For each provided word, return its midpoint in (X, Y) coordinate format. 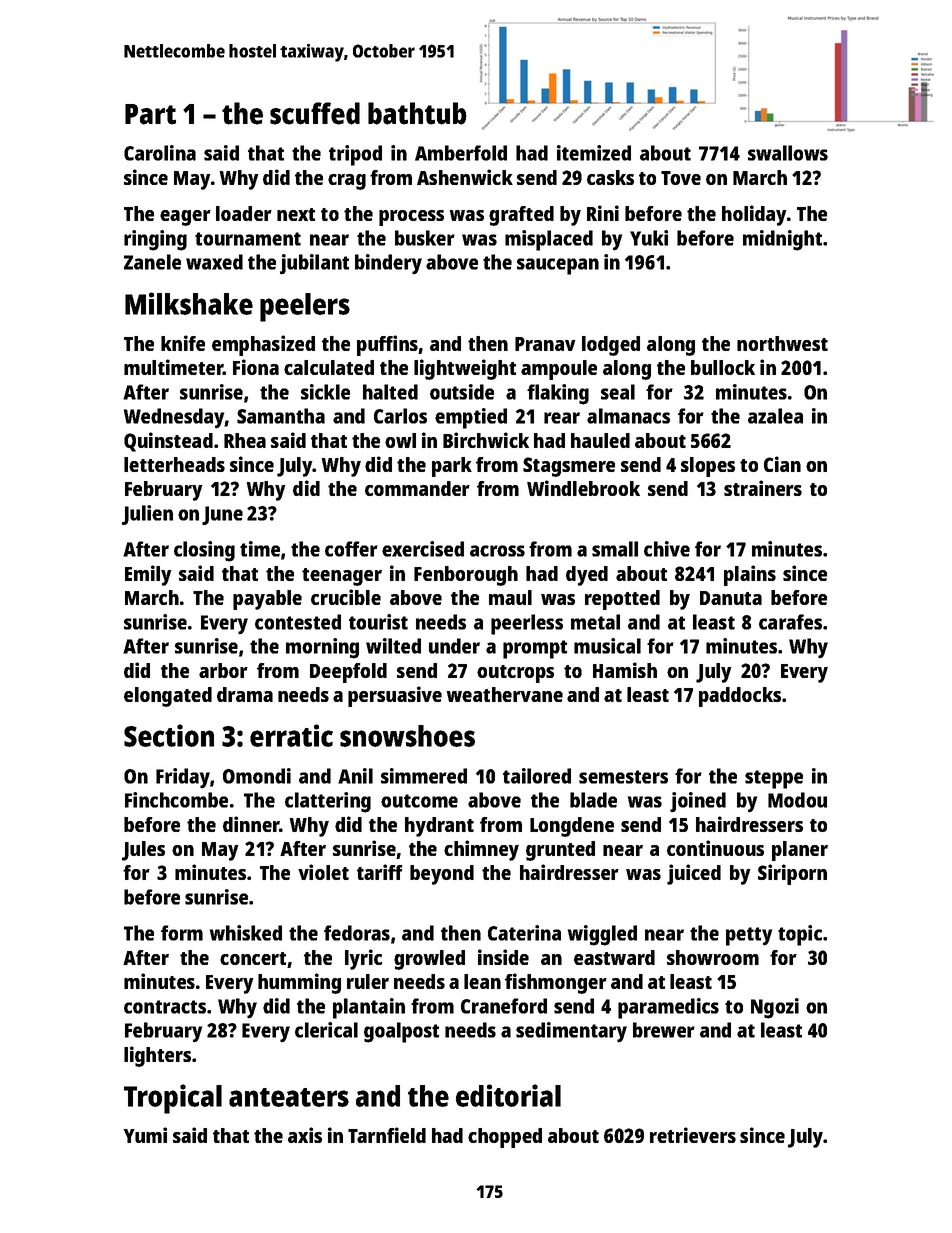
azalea (775, 416)
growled (429, 960)
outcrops (515, 674)
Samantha (281, 416)
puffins (387, 345)
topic (800, 935)
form (182, 933)
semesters (623, 777)
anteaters (289, 1097)
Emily (148, 575)
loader (244, 213)
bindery (388, 264)
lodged (611, 346)
